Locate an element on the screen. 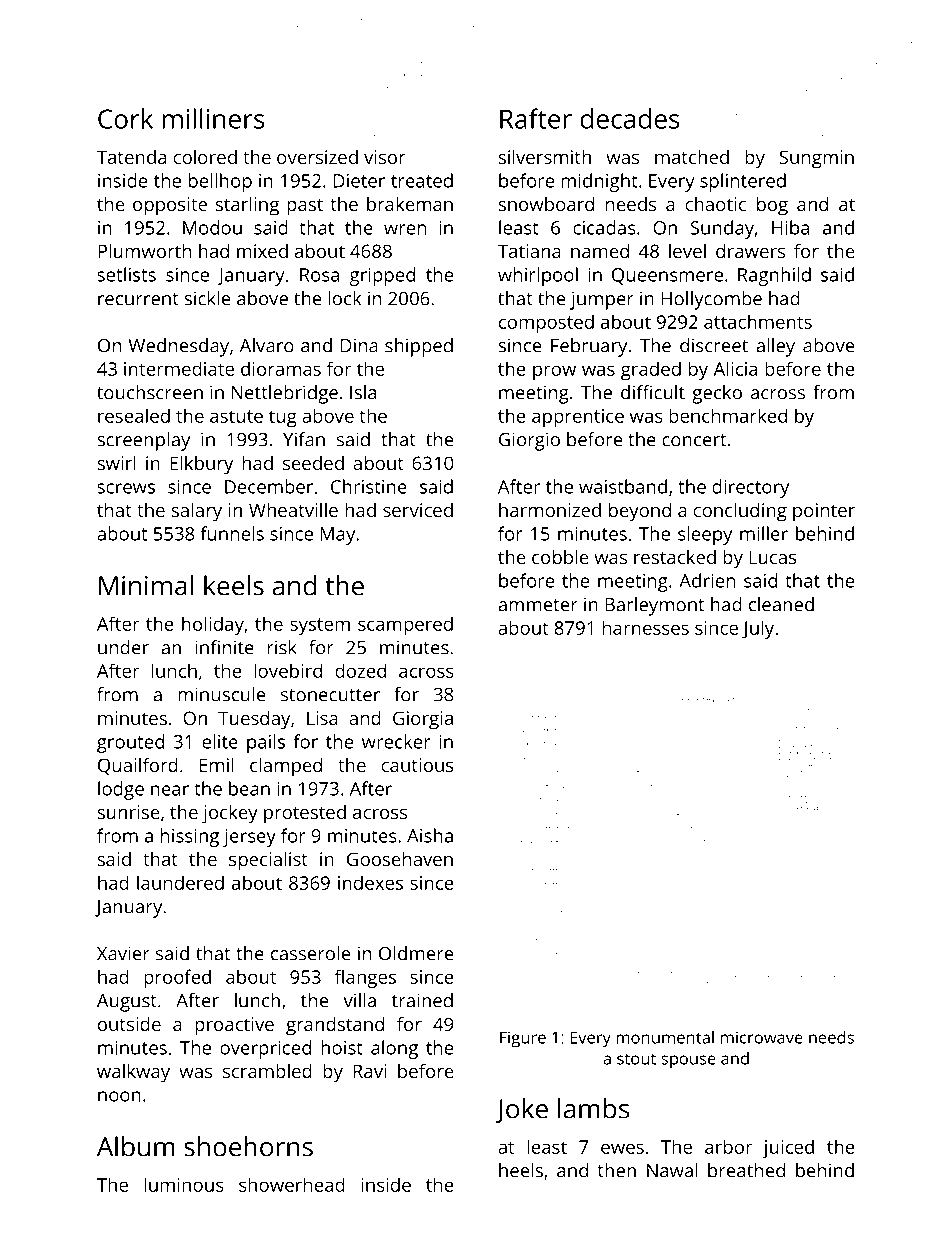  cleaned is located at coordinates (781, 604).
